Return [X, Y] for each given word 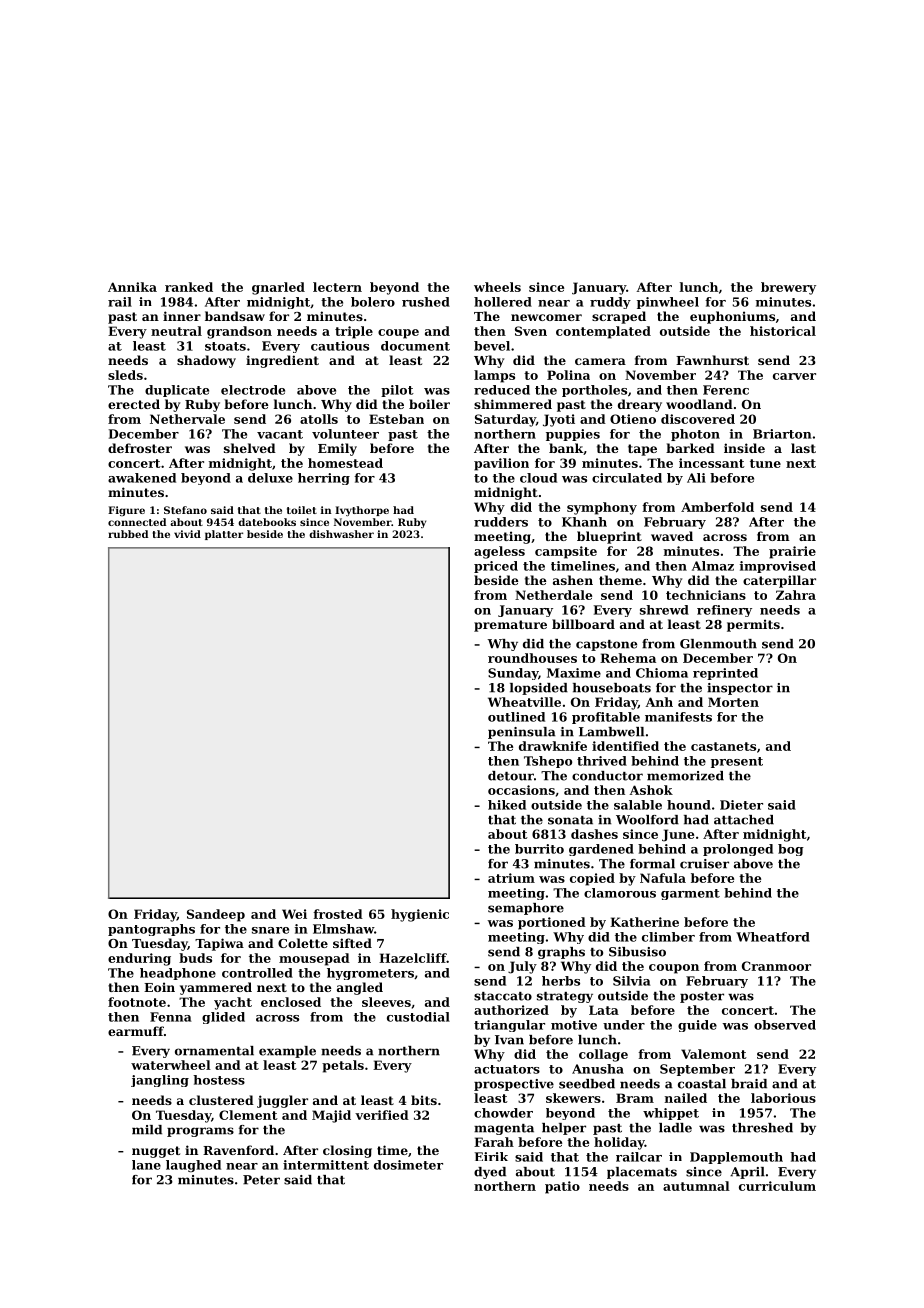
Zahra [796, 595]
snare [270, 930]
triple [354, 332]
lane [146, 1165]
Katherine [644, 922]
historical [783, 331]
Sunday [513, 674]
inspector [740, 689]
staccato [503, 996]
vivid [187, 534]
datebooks [267, 522]
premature [510, 626]
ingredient [282, 361]
